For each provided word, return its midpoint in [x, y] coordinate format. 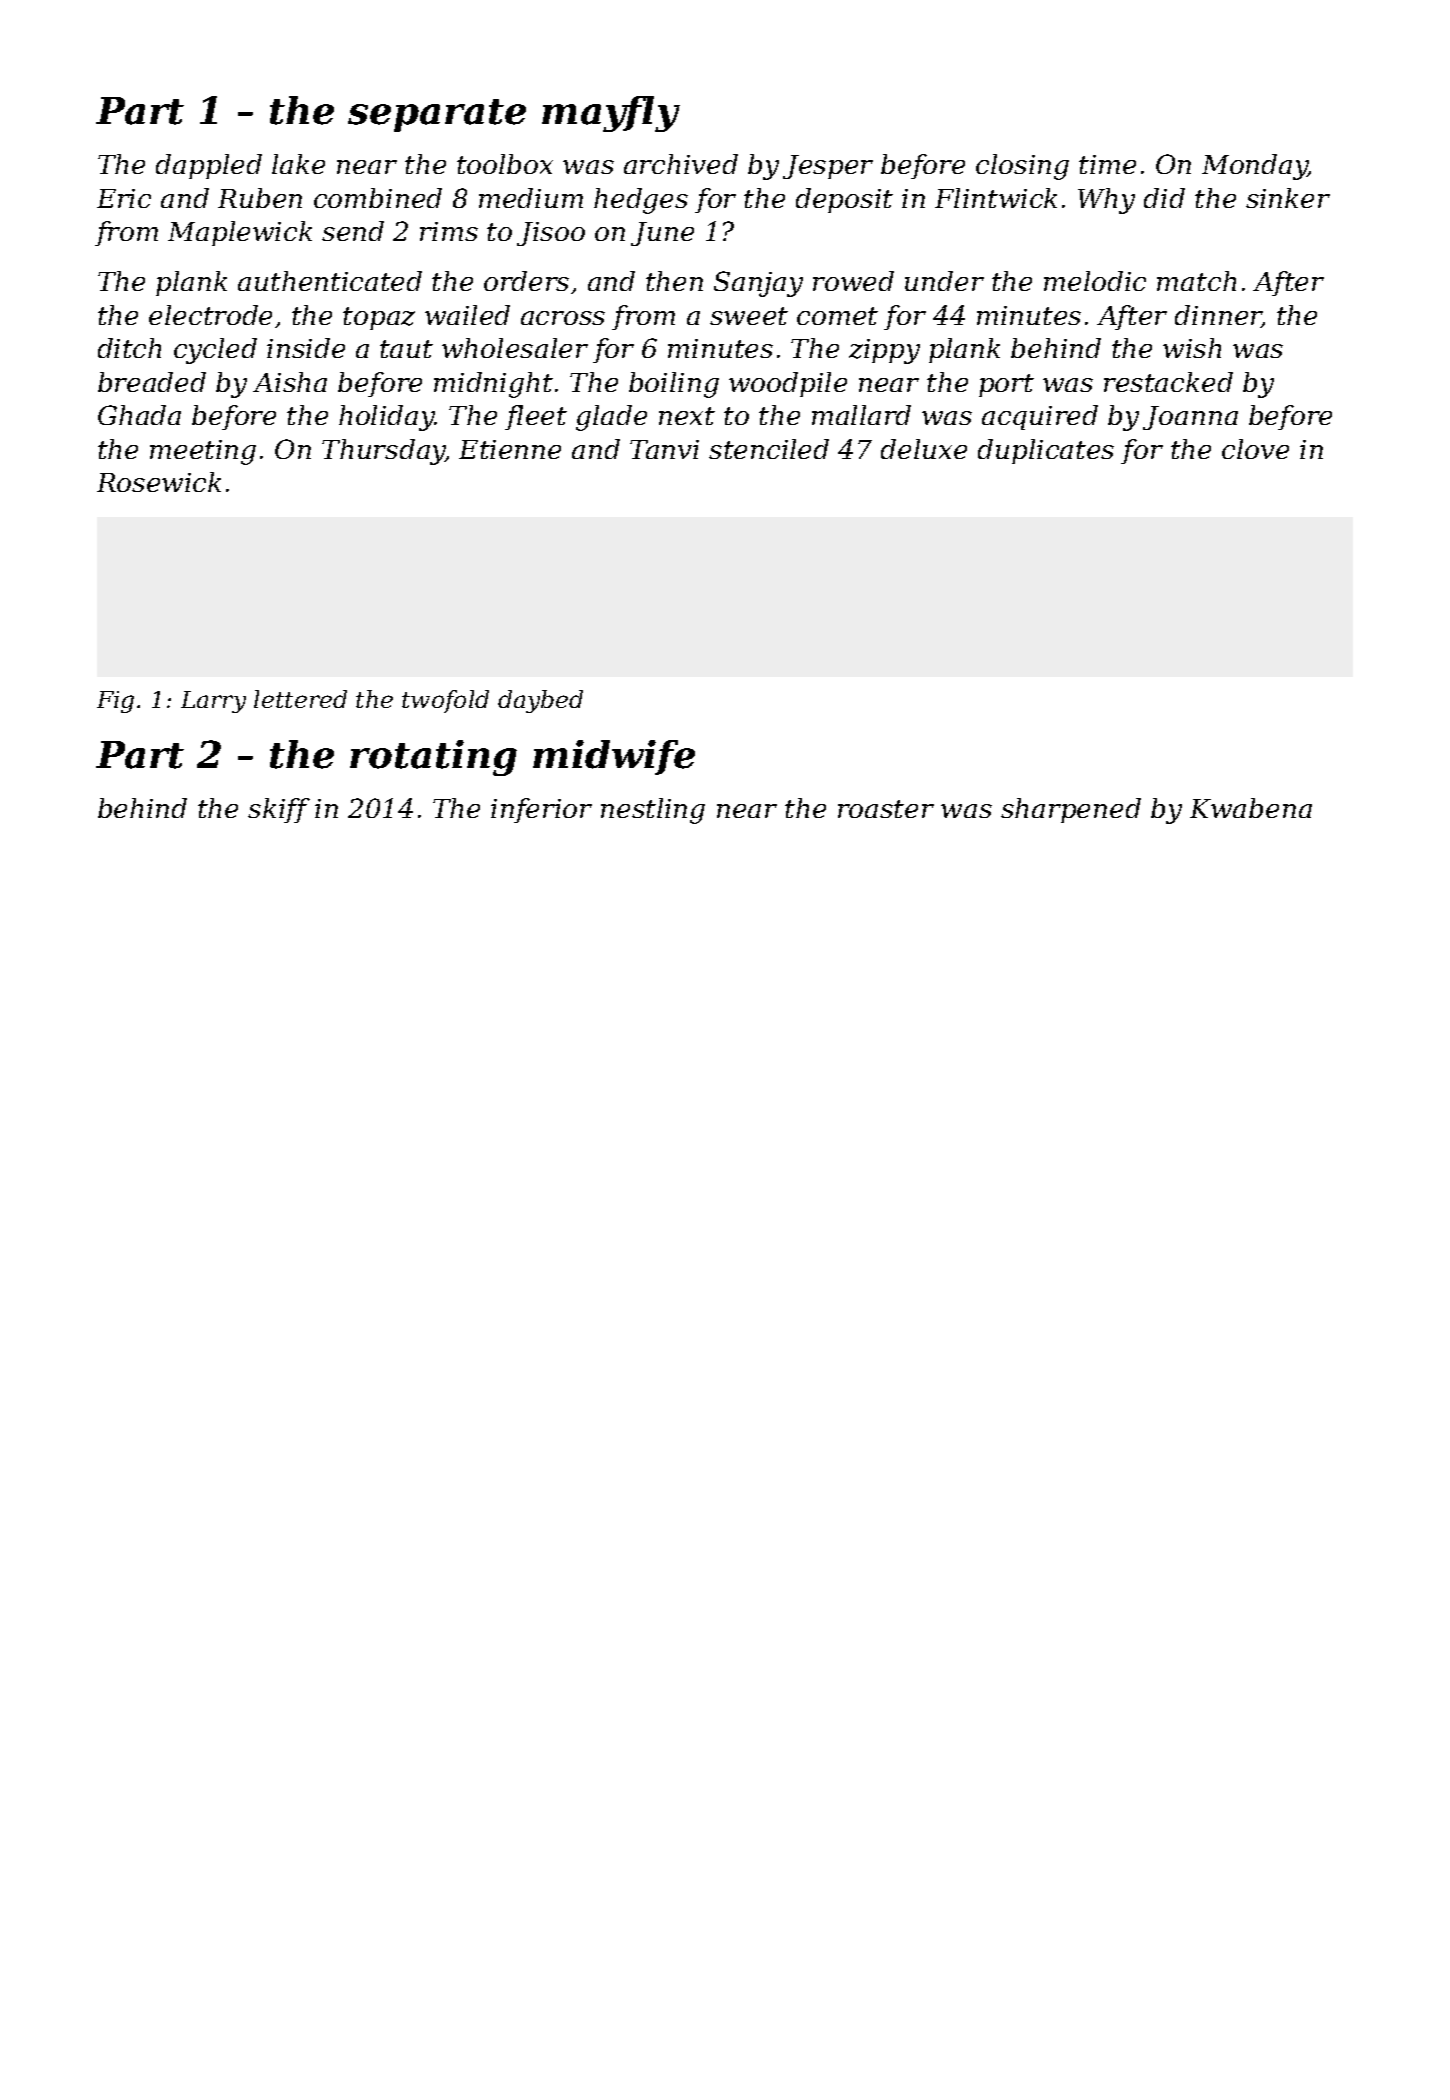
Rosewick [159, 482]
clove [1255, 449]
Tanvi [664, 449]
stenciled [769, 449]
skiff [279, 810]
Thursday [383, 452]
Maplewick [240, 233]
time [1107, 164]
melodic [1095, 281]
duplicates [1046, 451]
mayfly [611, 114]
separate [437, 115]
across [563, 318]
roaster [886, 809]
